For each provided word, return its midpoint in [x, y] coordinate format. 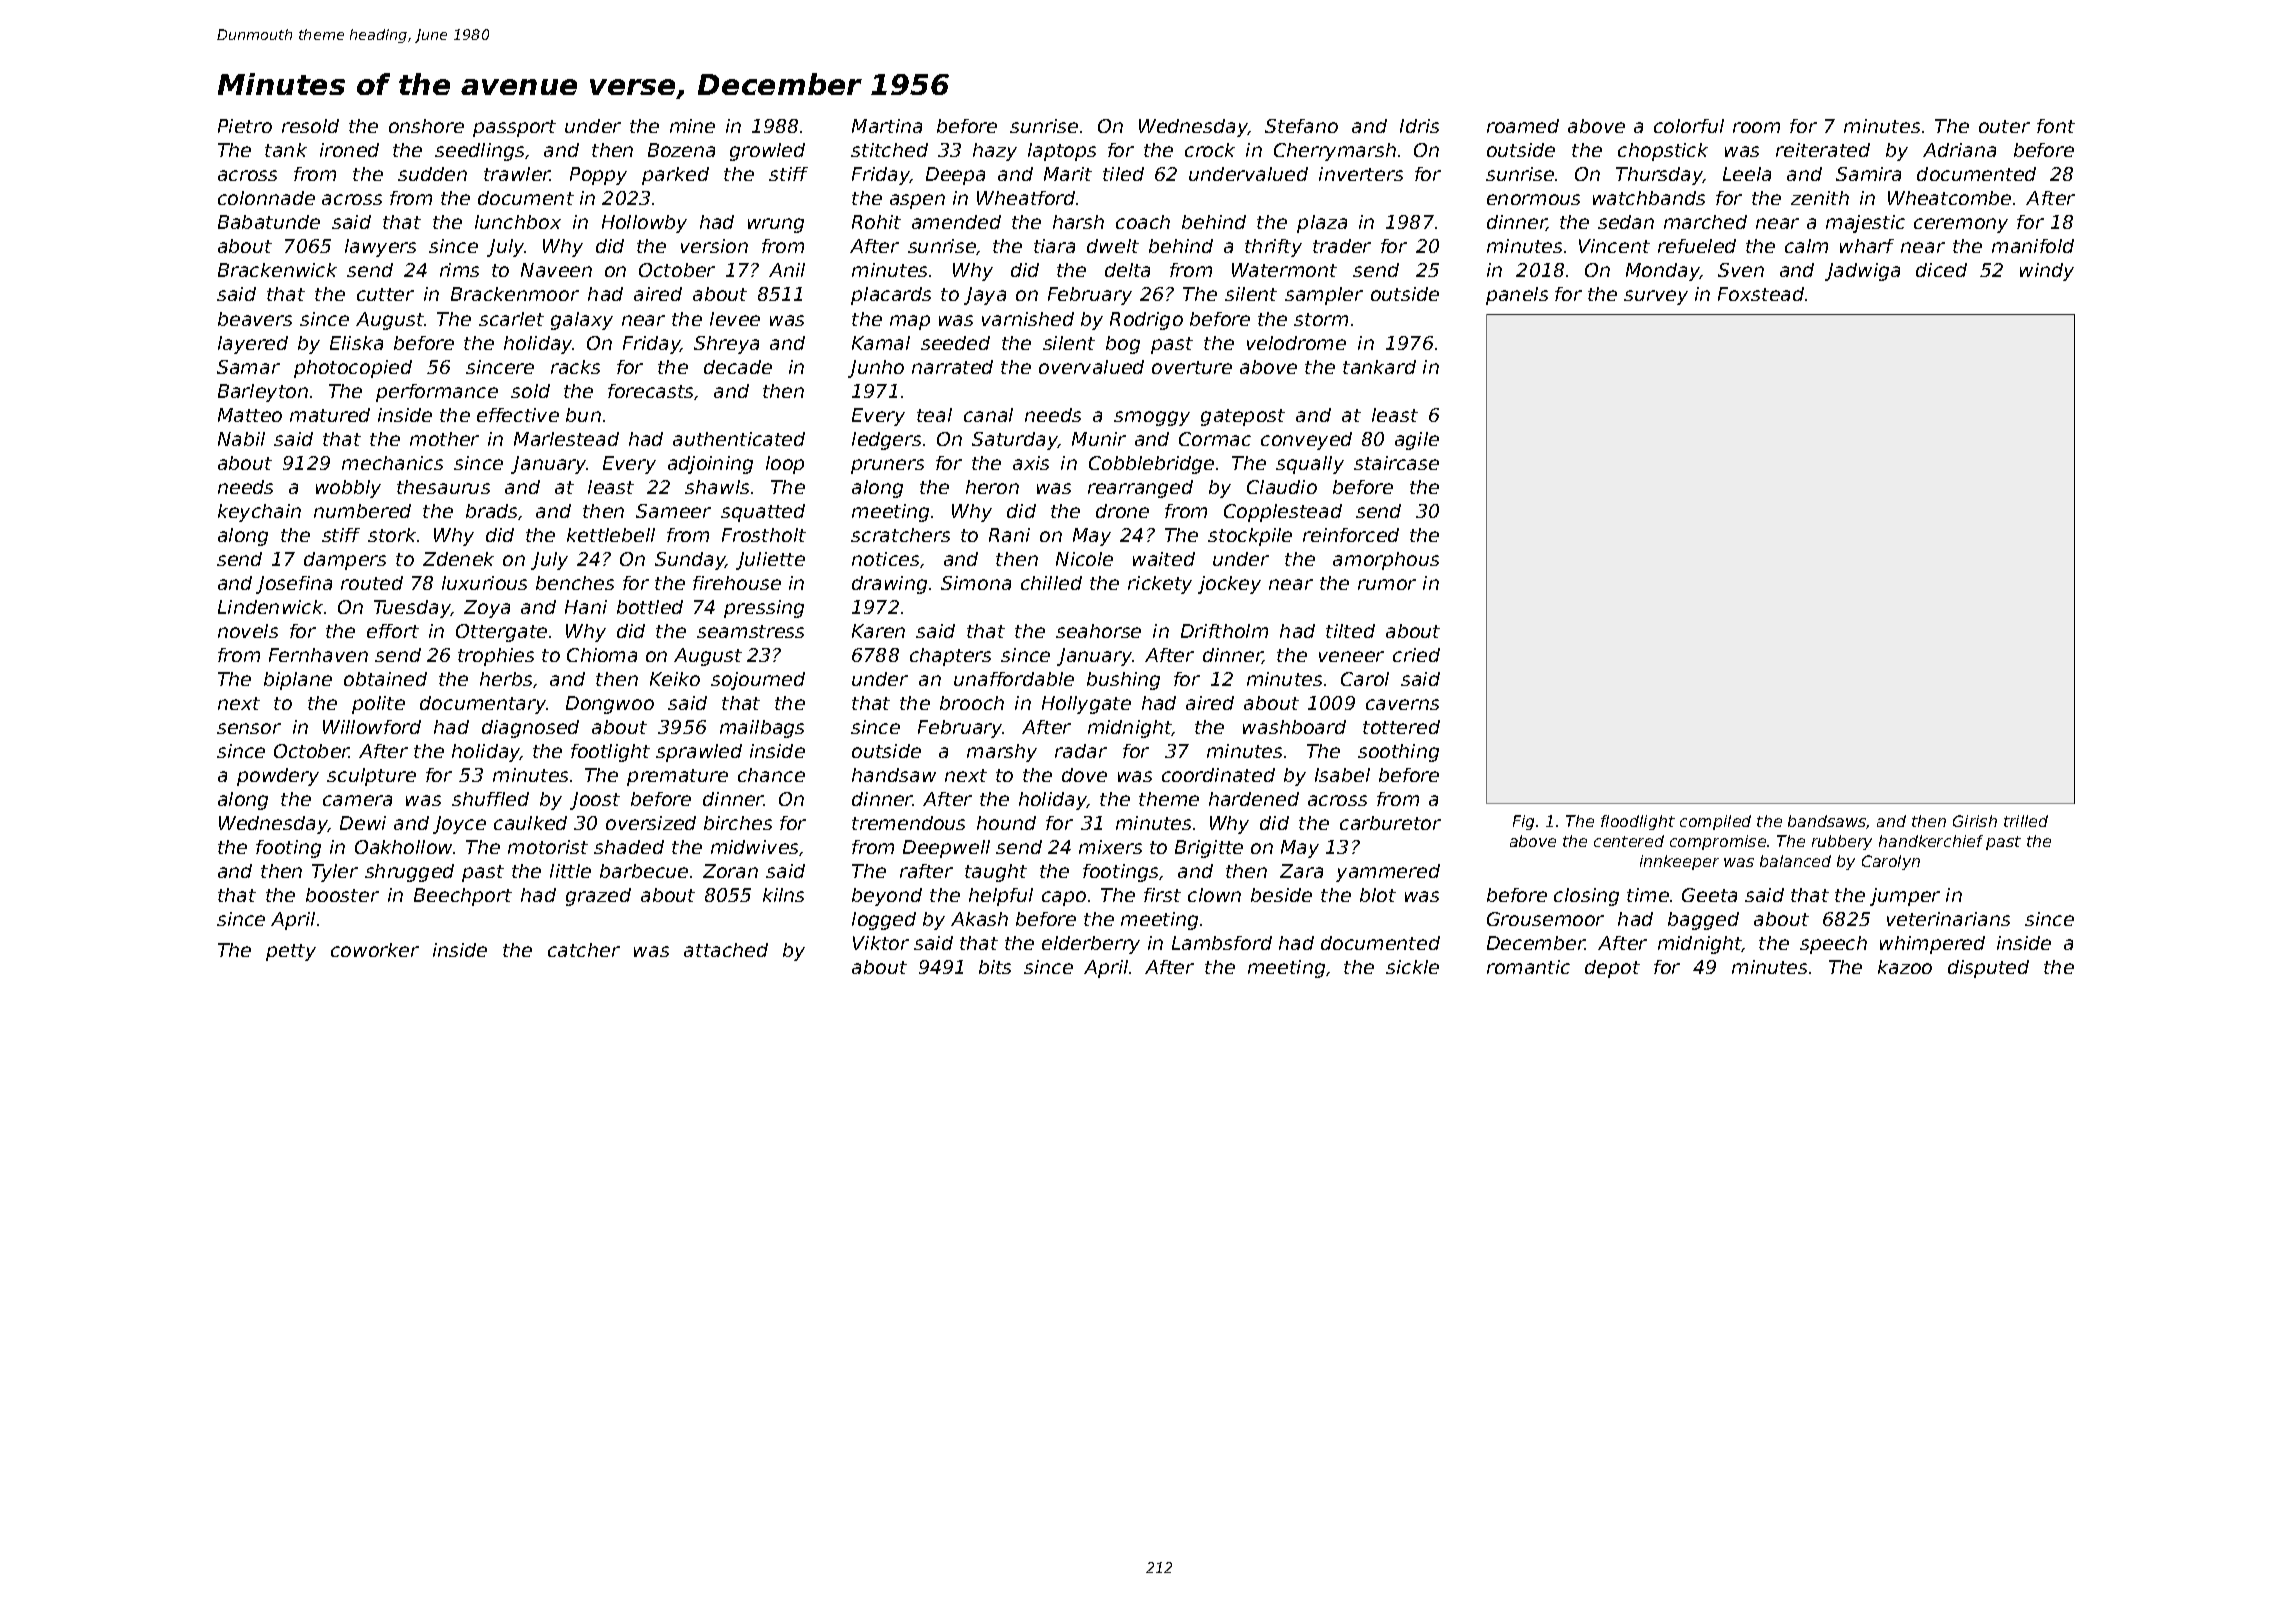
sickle [1412, 967]
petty [291, 952]
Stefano [1301, 126]
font [2056, 126]
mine [692, 126]
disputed [1988, 969]
